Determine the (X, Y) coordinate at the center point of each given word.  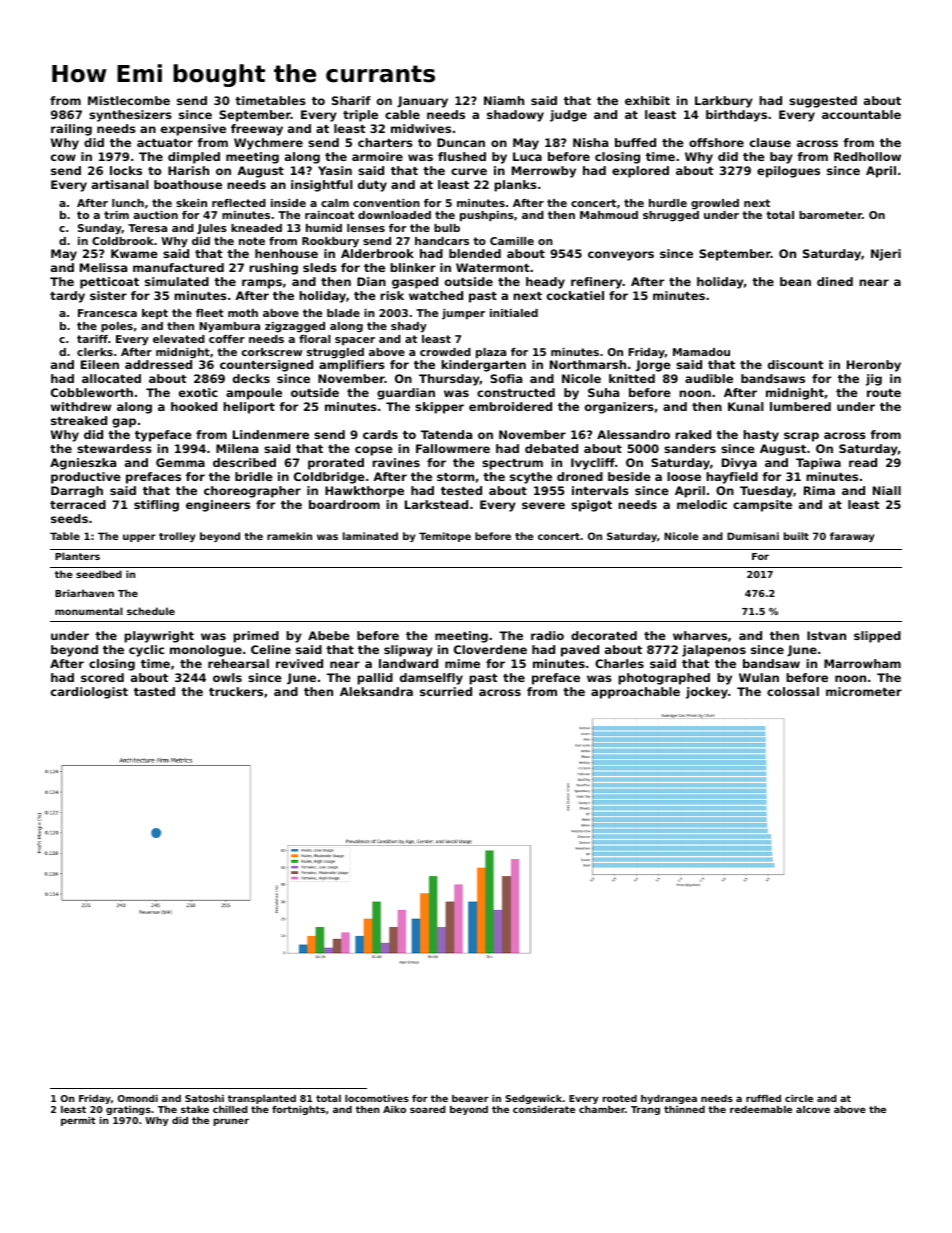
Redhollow (867, 156)
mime (462, 663)
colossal (793, 691)
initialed (514, 313)
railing (71, 130)
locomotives (377, 1098)
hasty (761, 436)
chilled (230, 1109)
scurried (446, 691)
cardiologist (89, 693)
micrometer (864, 691)
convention (386, 203)
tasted (154, 691)
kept (155, 314)
